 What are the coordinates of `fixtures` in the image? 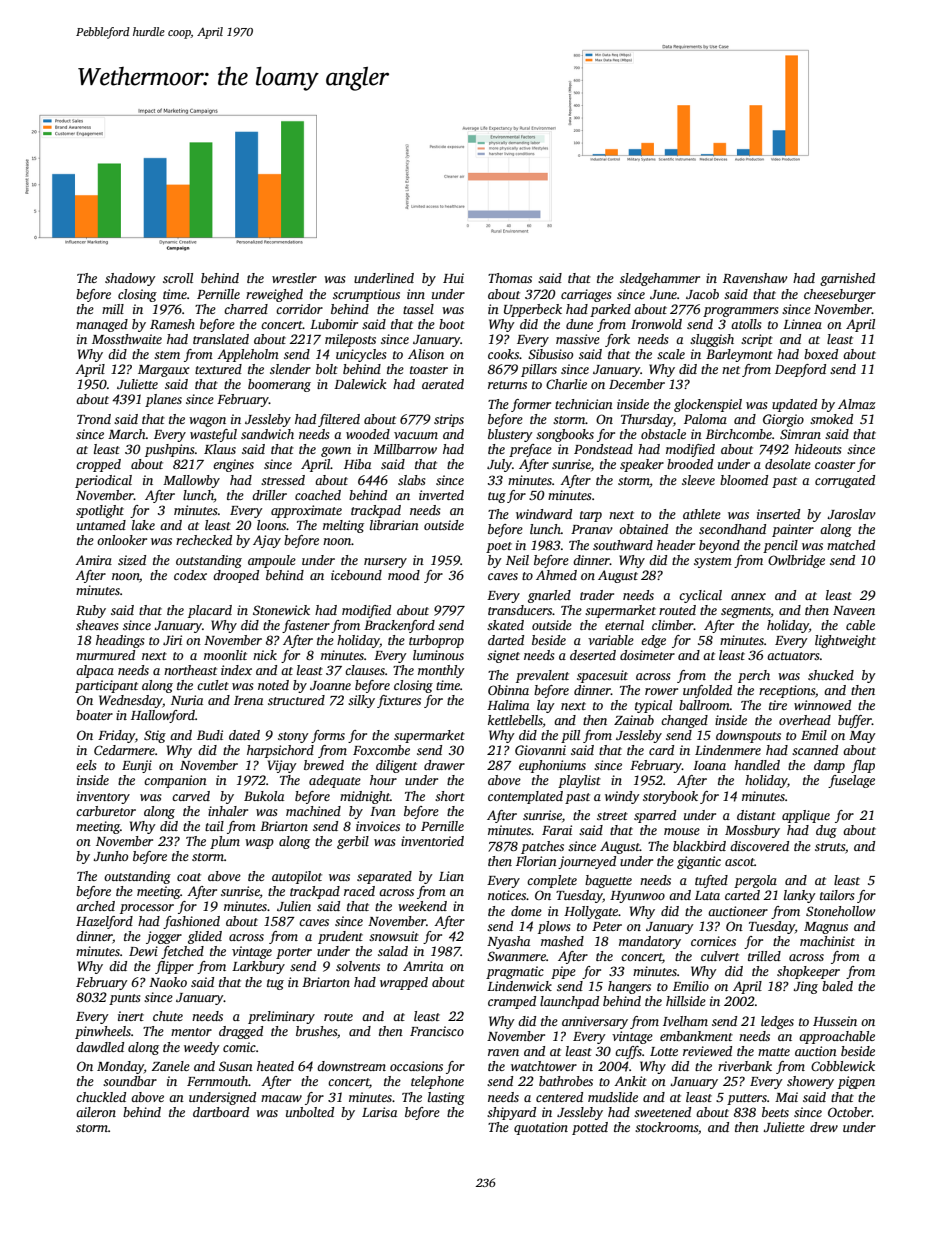 It's located at (399, 701).
